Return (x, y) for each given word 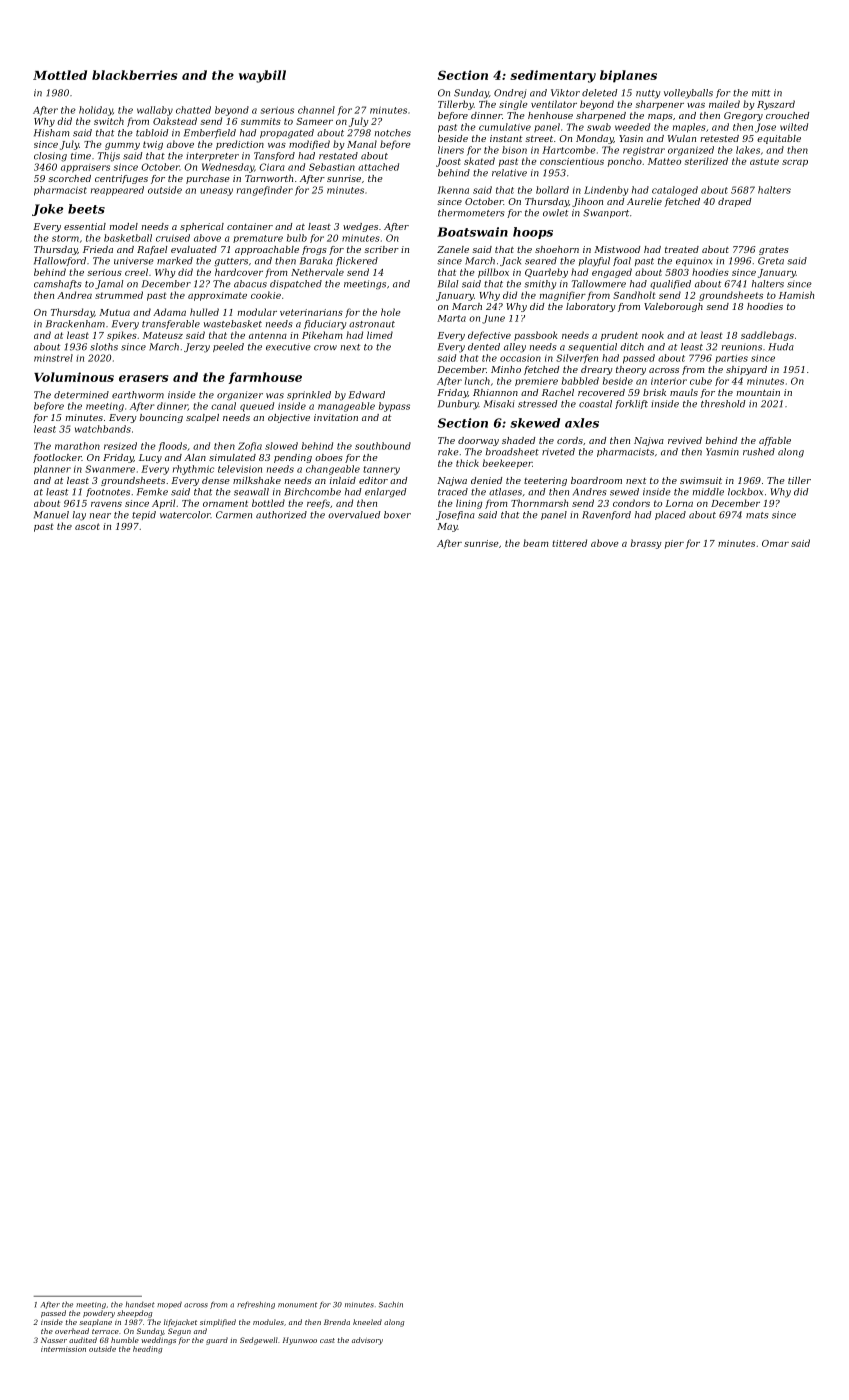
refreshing (256, 1305)
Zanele (453, 249)
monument (297, 1305)
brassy (646, 544)
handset (140, 1304)
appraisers (85, 168)
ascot (87, 526)
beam (535, 543)
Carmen (234, 515)
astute (764, 161)
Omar (775, 543)
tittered (569, 543)
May (447, 527)
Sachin (391, 1304)
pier (674, 544)
